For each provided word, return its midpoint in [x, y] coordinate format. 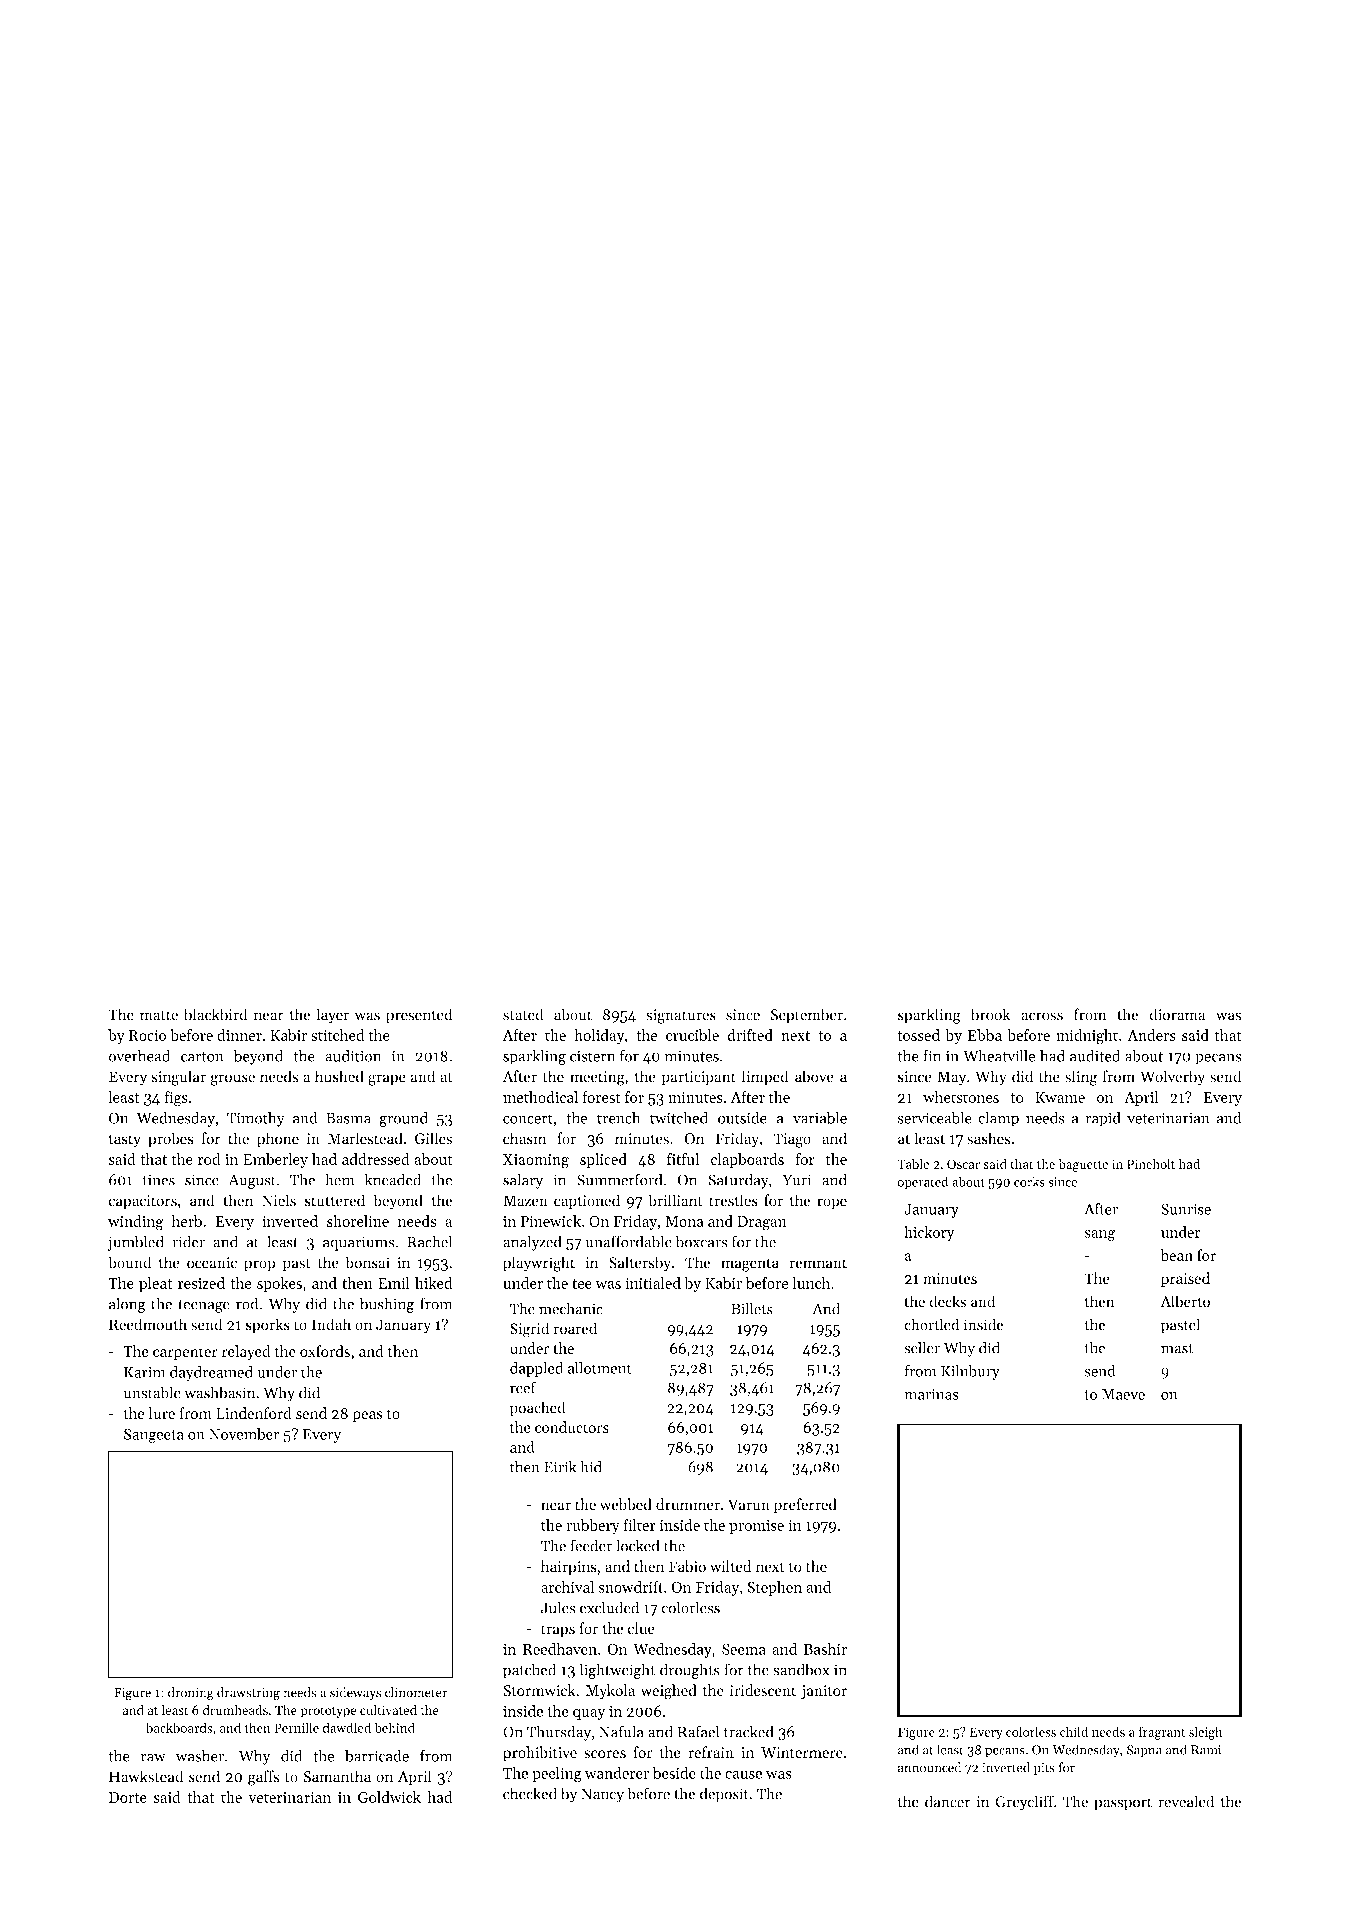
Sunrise [1186, 1209]
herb [186, 1221]
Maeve [1123, 1394]
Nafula [621, 1731]
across [1042, 1016]
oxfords [325, 1351]
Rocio [147, 1035]
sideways [355, 1693]
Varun [749, 1505]
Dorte [128, 1797]
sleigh [1205, 1733]
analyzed [532, 1243]
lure [161, 1413]
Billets [752, 1308]
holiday [599, 1036]
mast [1177, 1349]
